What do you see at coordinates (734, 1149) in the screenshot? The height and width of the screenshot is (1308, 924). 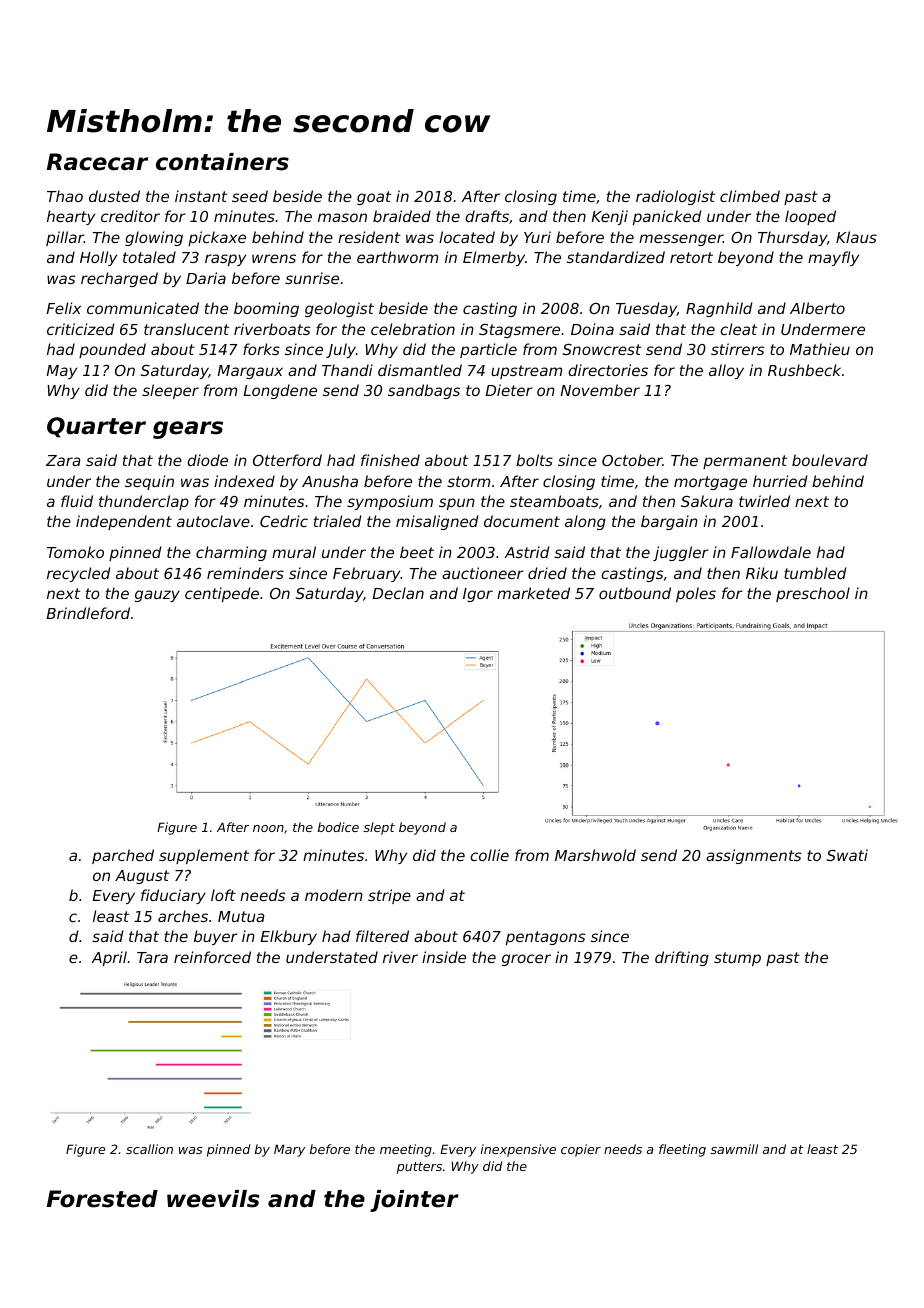 I see `sawmill` at bounding box center [734, 1149].
